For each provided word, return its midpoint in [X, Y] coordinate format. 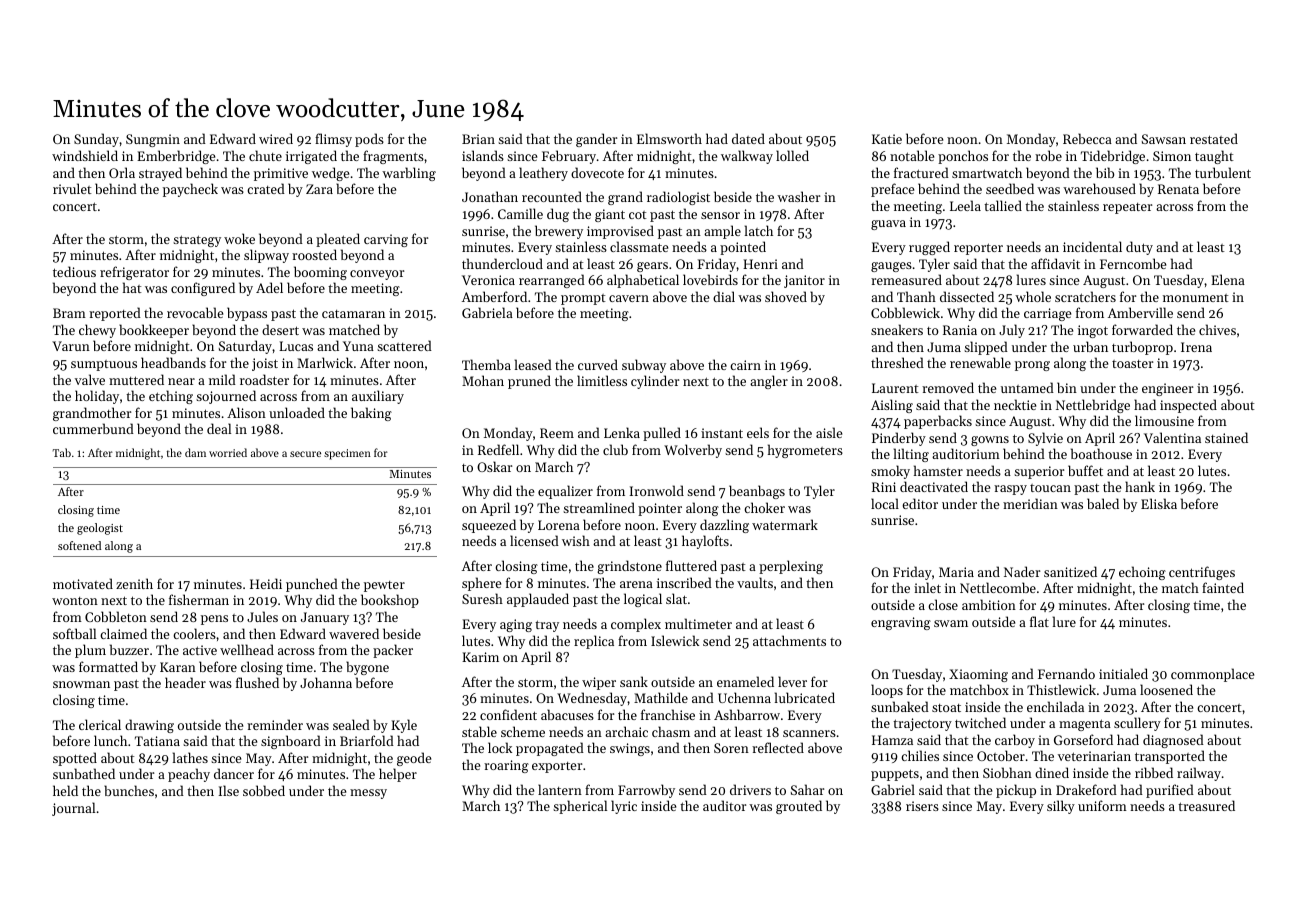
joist [265, 364]
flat [1039, 621]
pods [369, 140]
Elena [1228, 279]
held [65, 790]
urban [1090, 346]
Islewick [675, 640]
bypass [247, 314]
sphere [481, 584]
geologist [100, 529]
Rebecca [1087, 138]
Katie [887, 139]
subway [644, 366]
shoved [786, 296]
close [943, 604]
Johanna [326, 682]
